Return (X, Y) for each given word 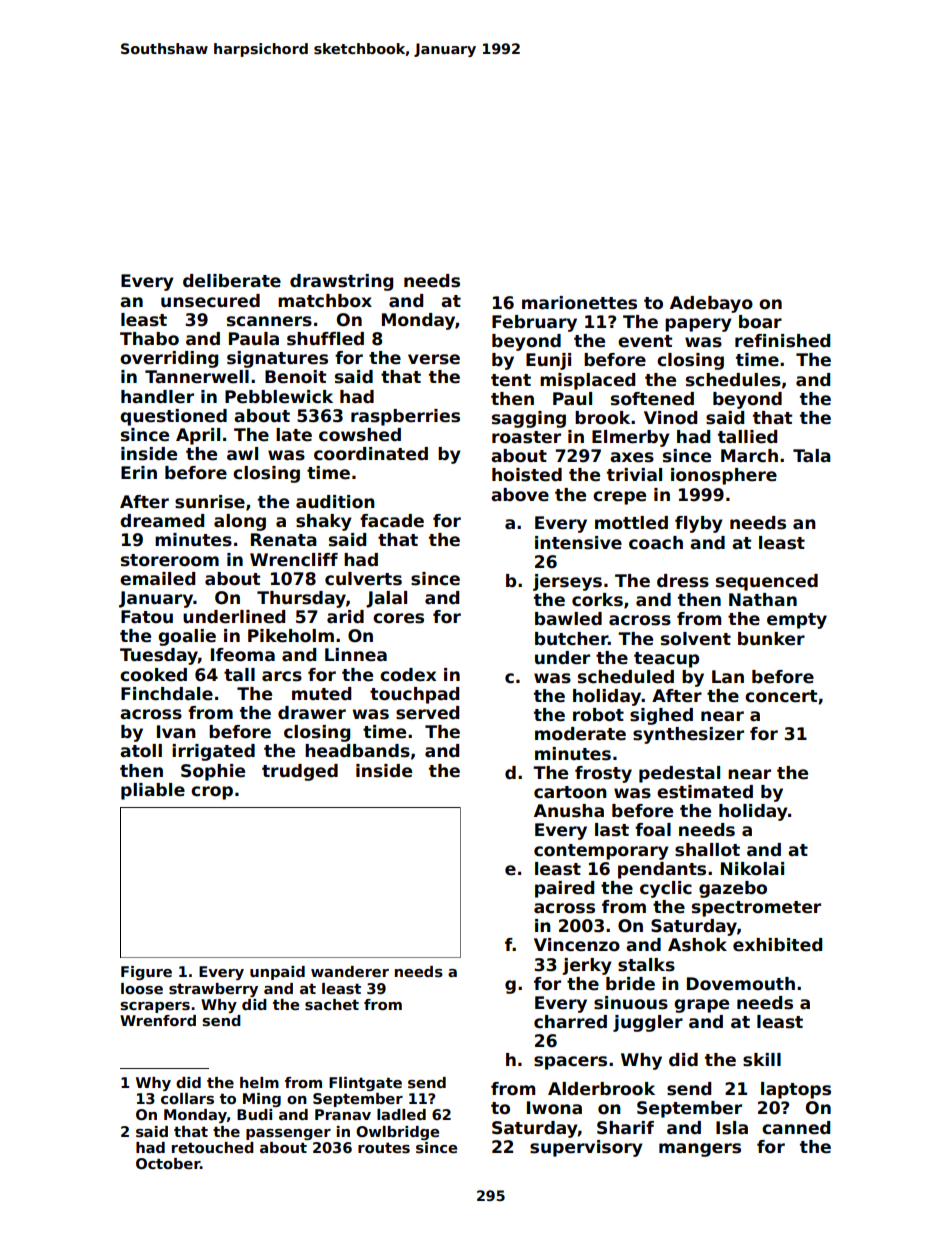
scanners (269, 321)
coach (656, 543)
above (520, 495)
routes (384, 1147)
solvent (696, 639)
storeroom (170, 560)
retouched (213, 1147)
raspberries (405, 417)
